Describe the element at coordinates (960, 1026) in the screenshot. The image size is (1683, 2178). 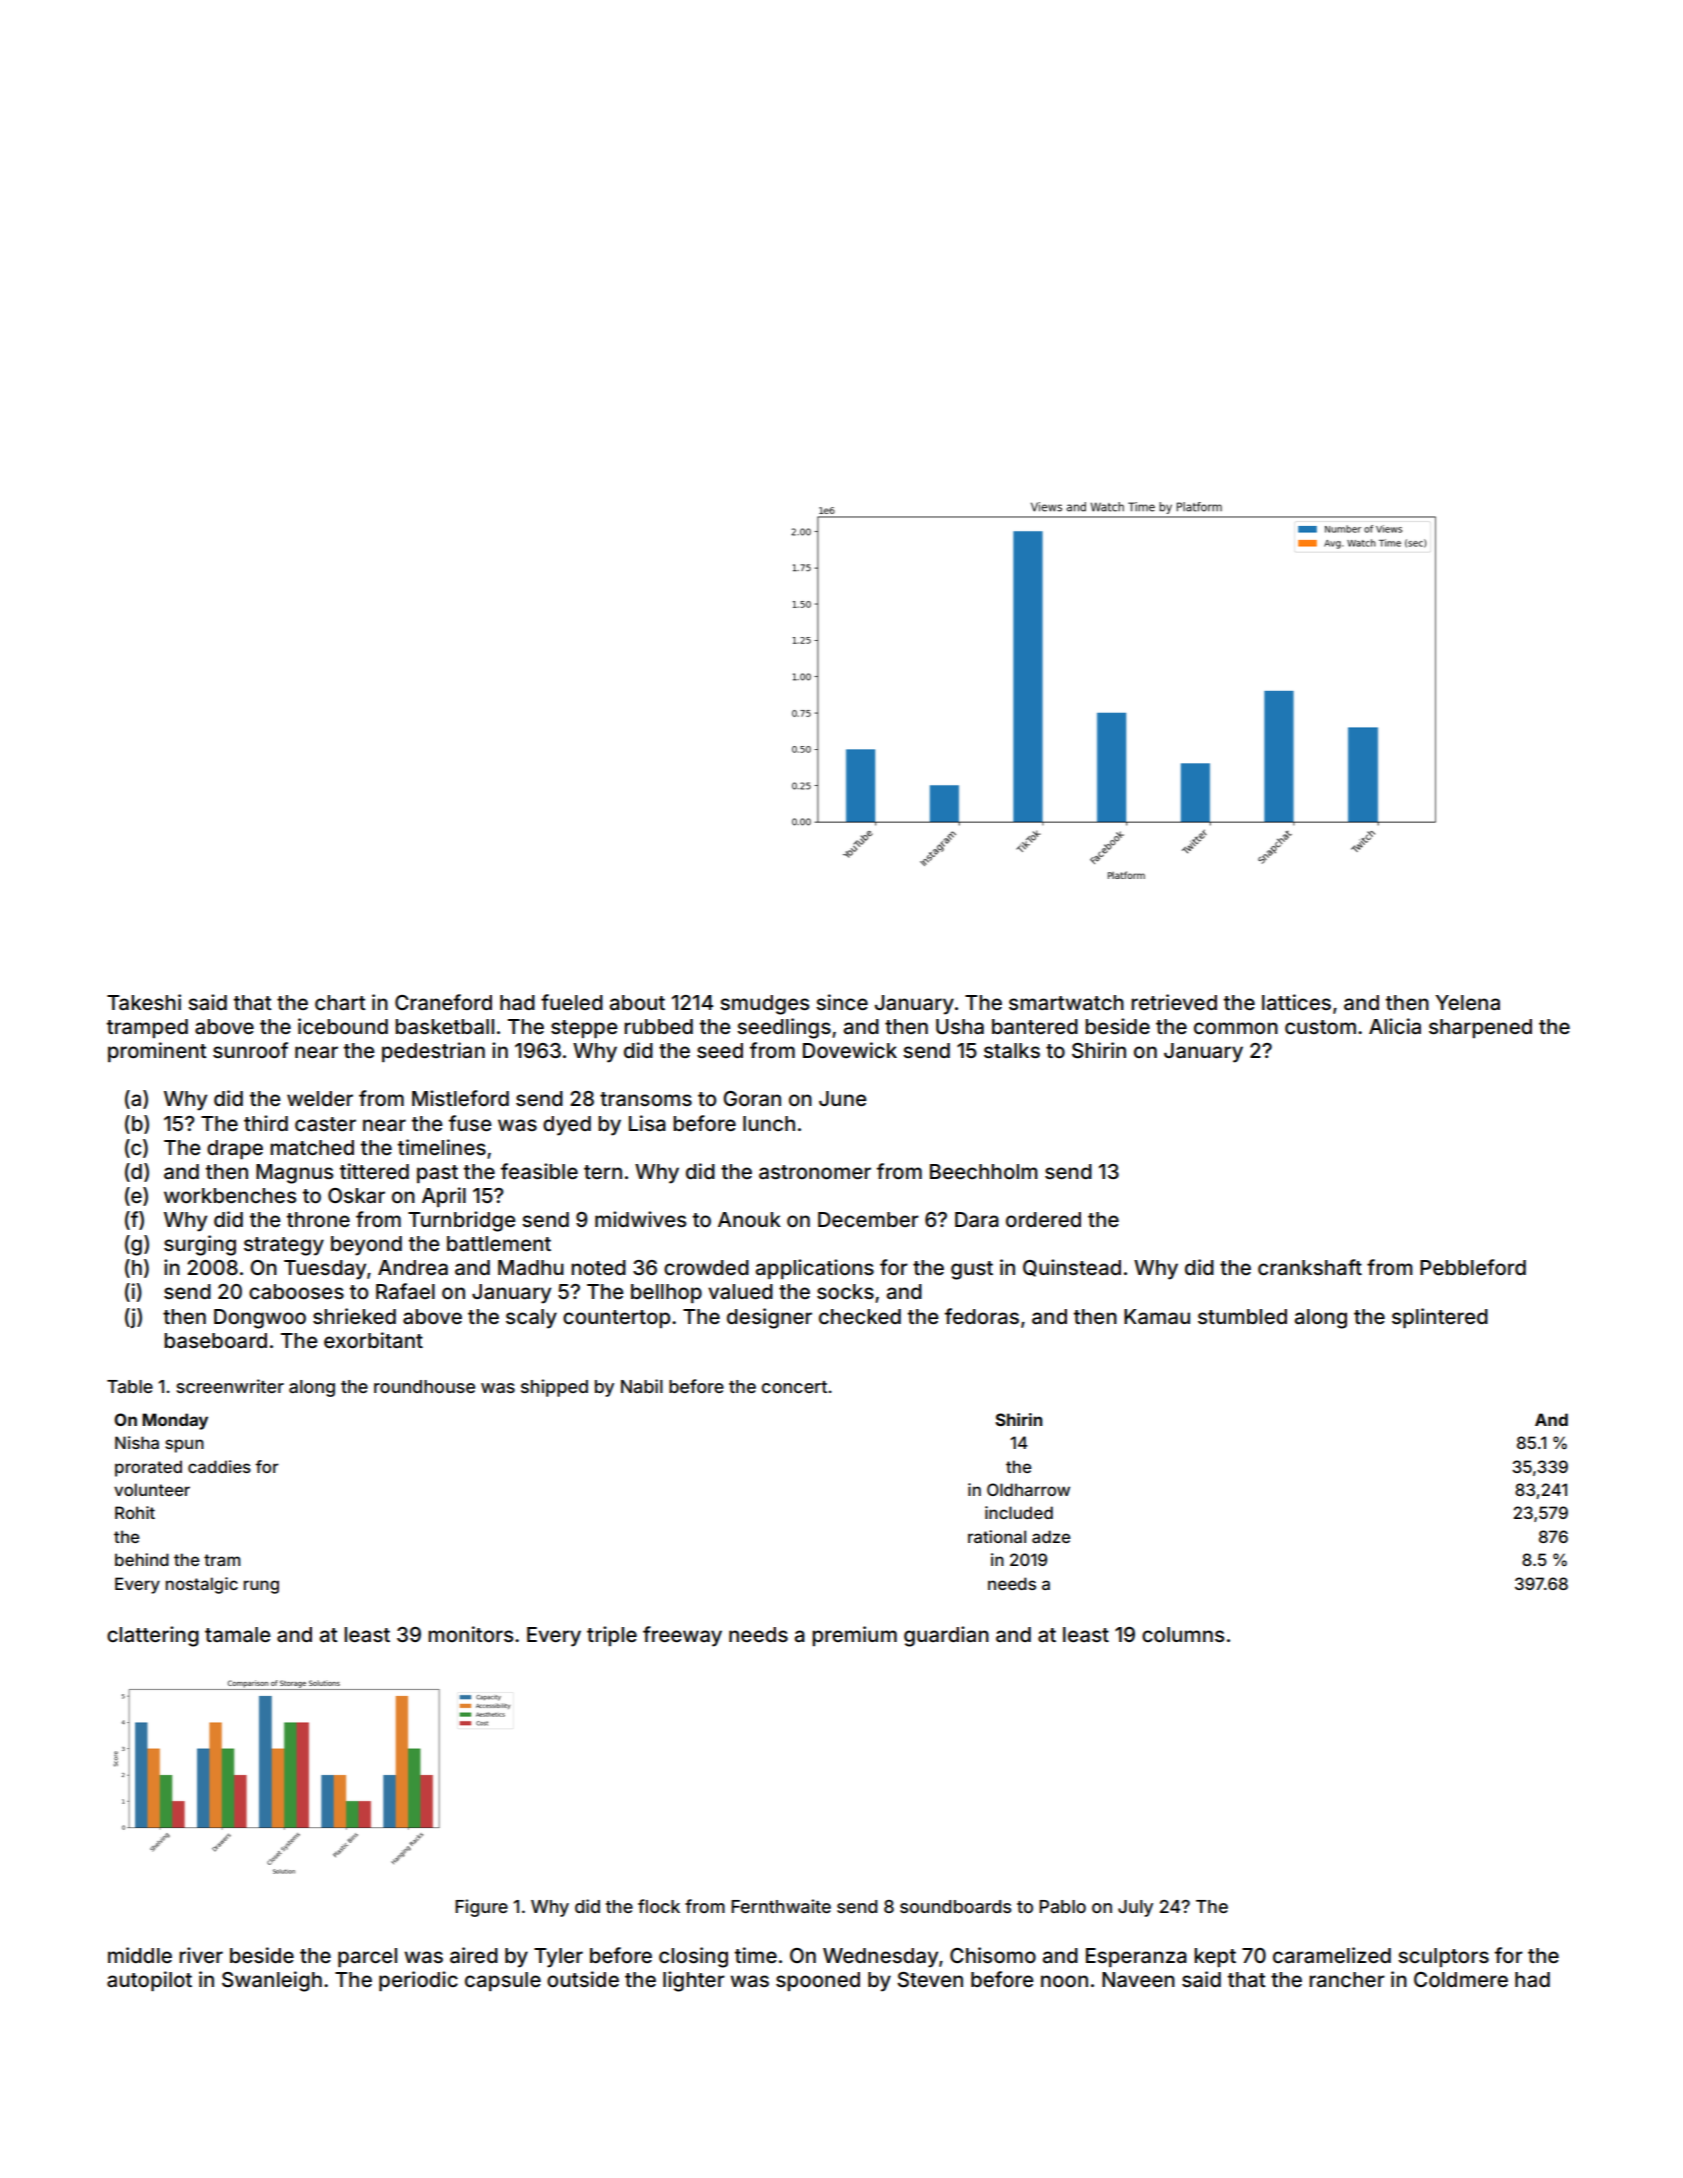
I see `Usha` at that location.
